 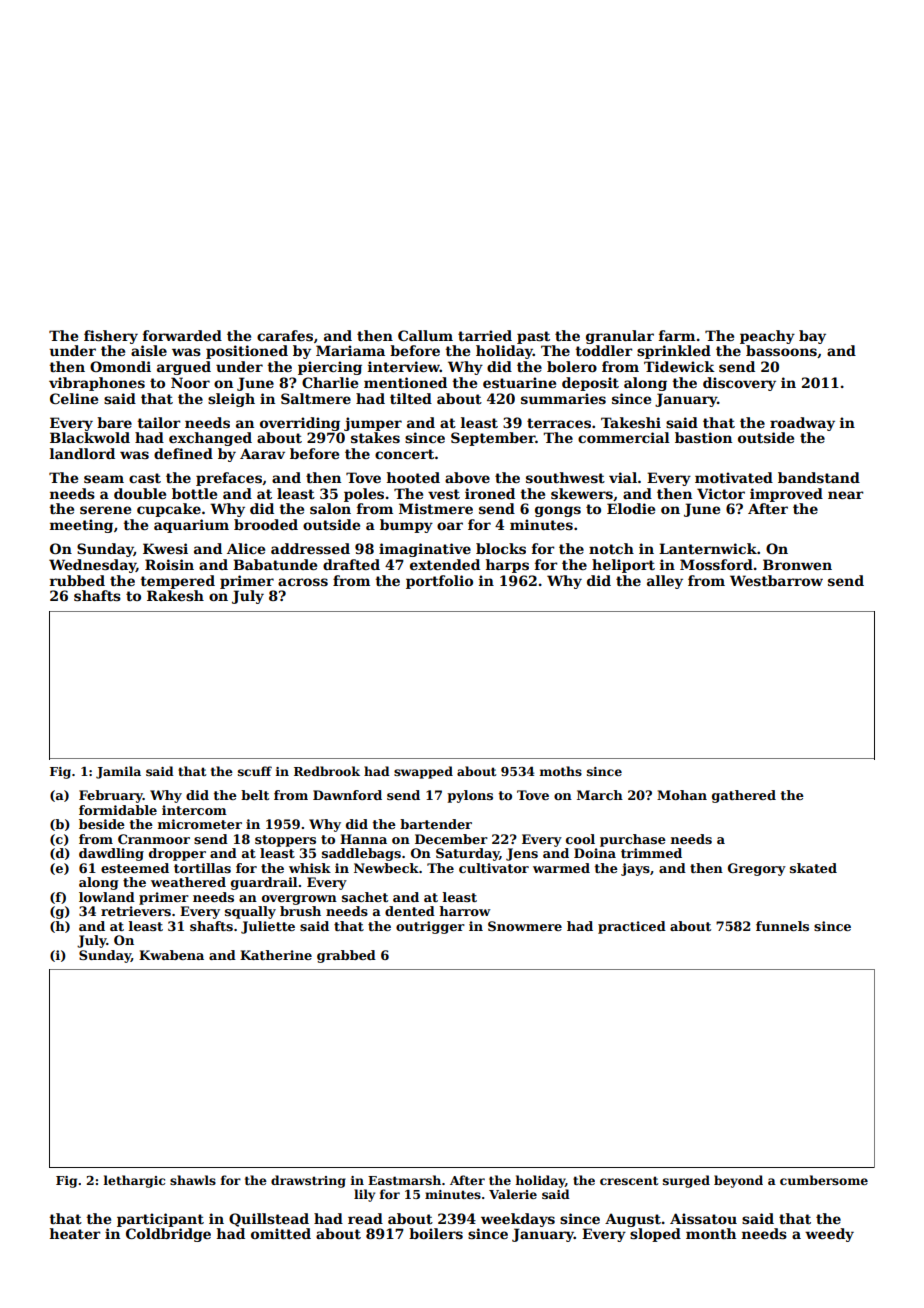 I want to click on Westbarrow, so click(x=776, y=580).
